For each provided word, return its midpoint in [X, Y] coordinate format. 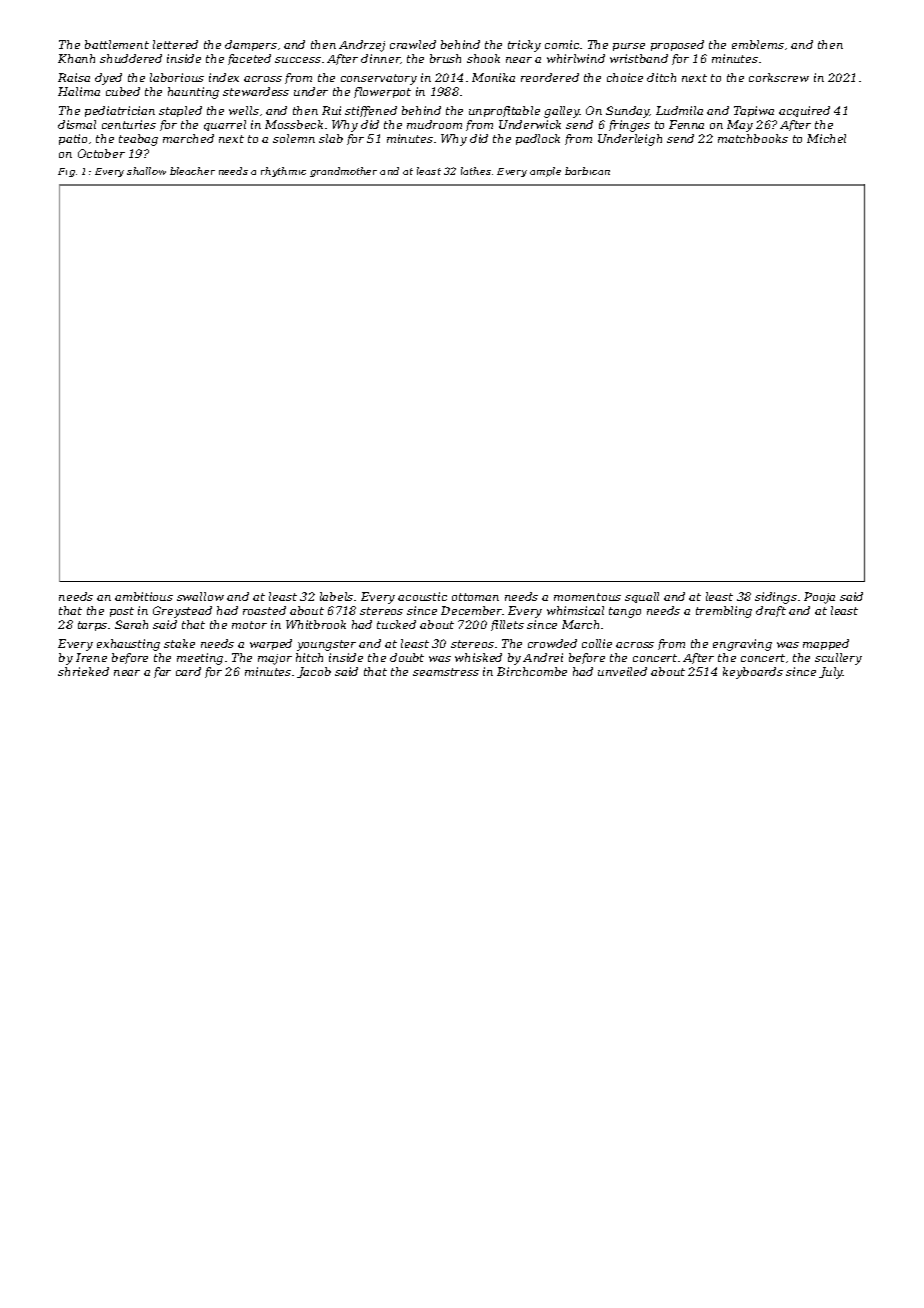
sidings [776, 598]
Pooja [819, 598]
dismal [77, 124]
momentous [587, 597]
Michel [826, 138]
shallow [146, 171]
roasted [264, 610]
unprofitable [504, 111]
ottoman [475, 597]
